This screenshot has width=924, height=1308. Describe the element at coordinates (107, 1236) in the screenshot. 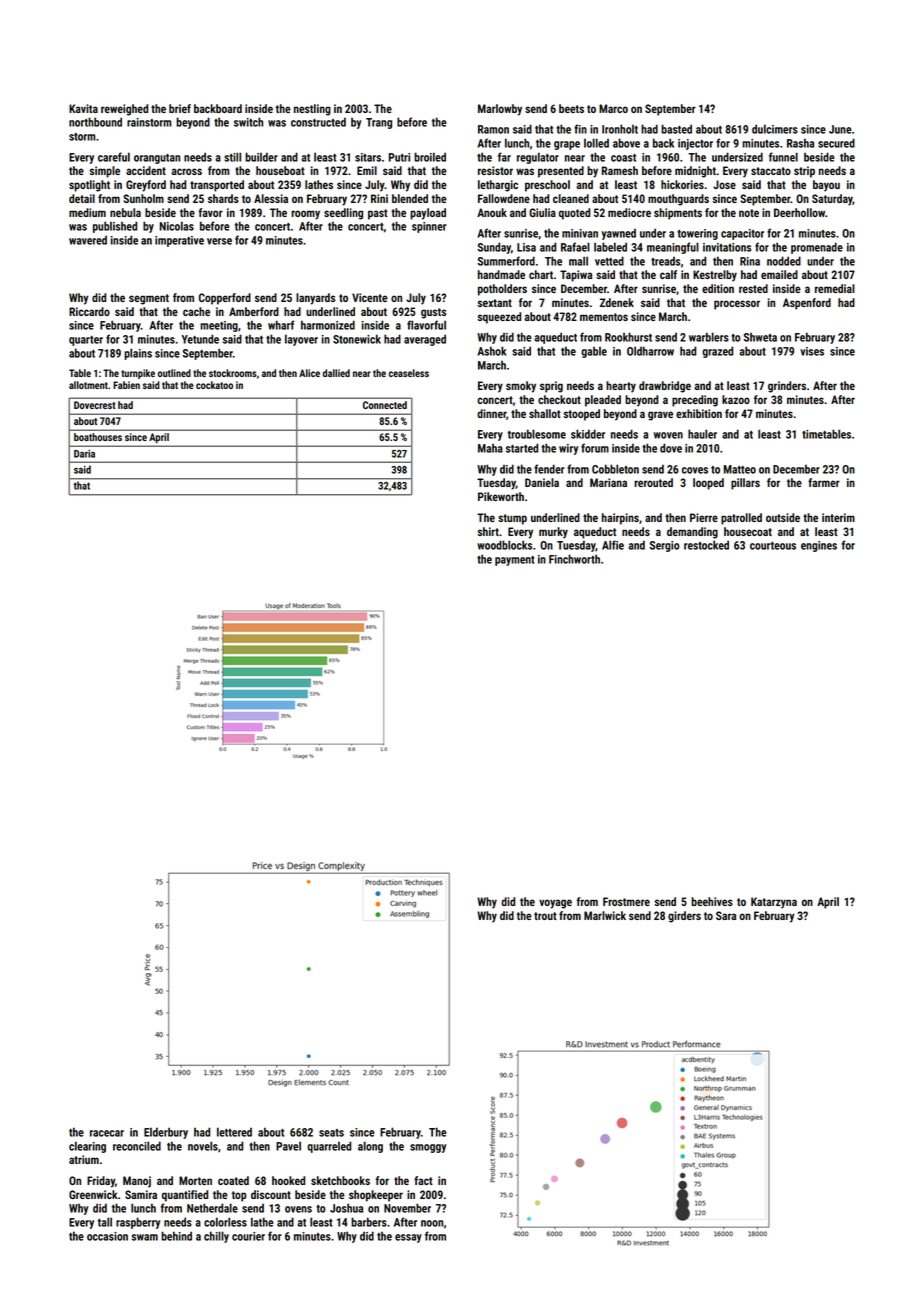

I see `occasion` at that location.
